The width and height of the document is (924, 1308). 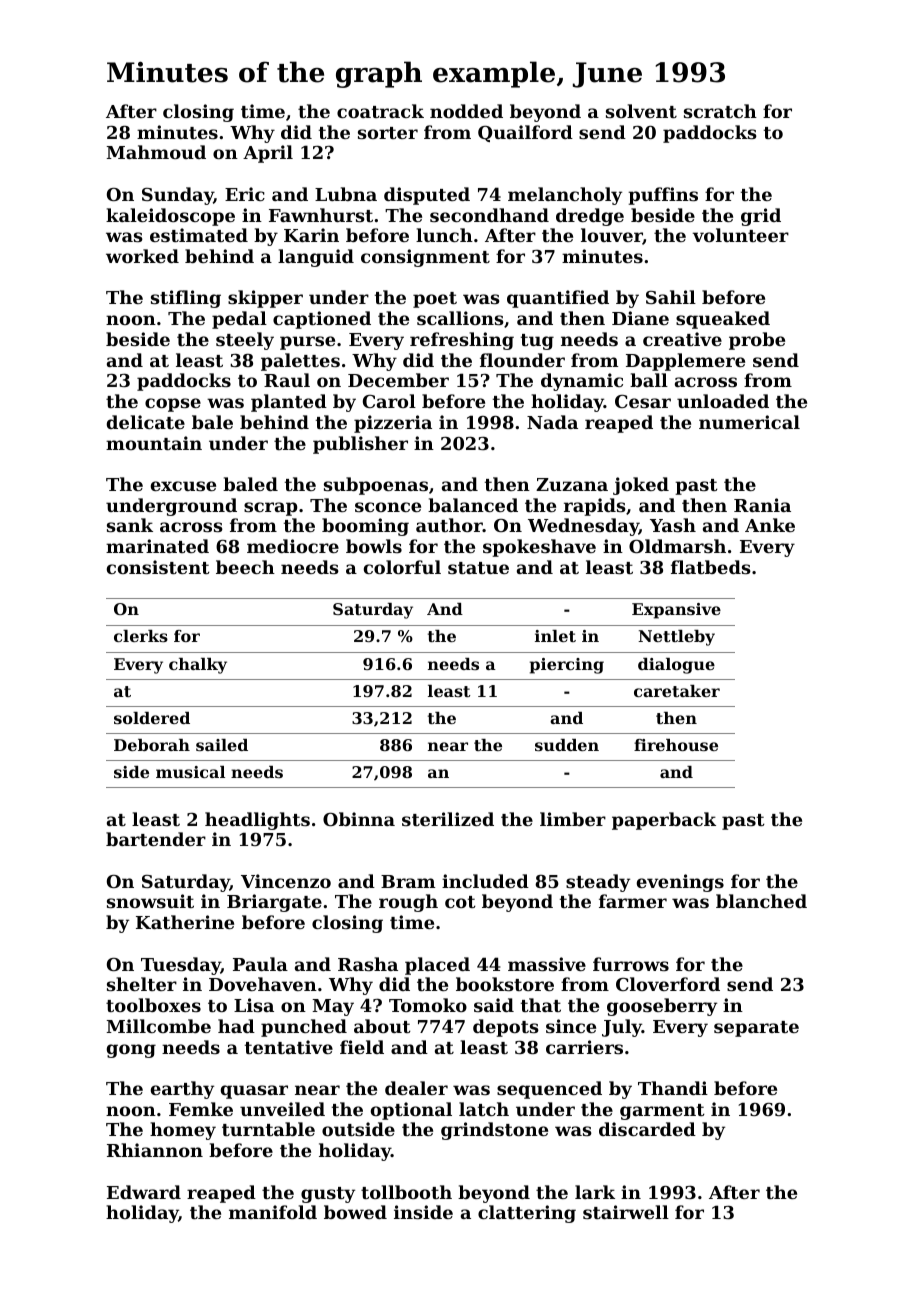 What do you see at coordinates (756, 1029) in the document?
I see `separate` at bounding box center [756, 1029].
